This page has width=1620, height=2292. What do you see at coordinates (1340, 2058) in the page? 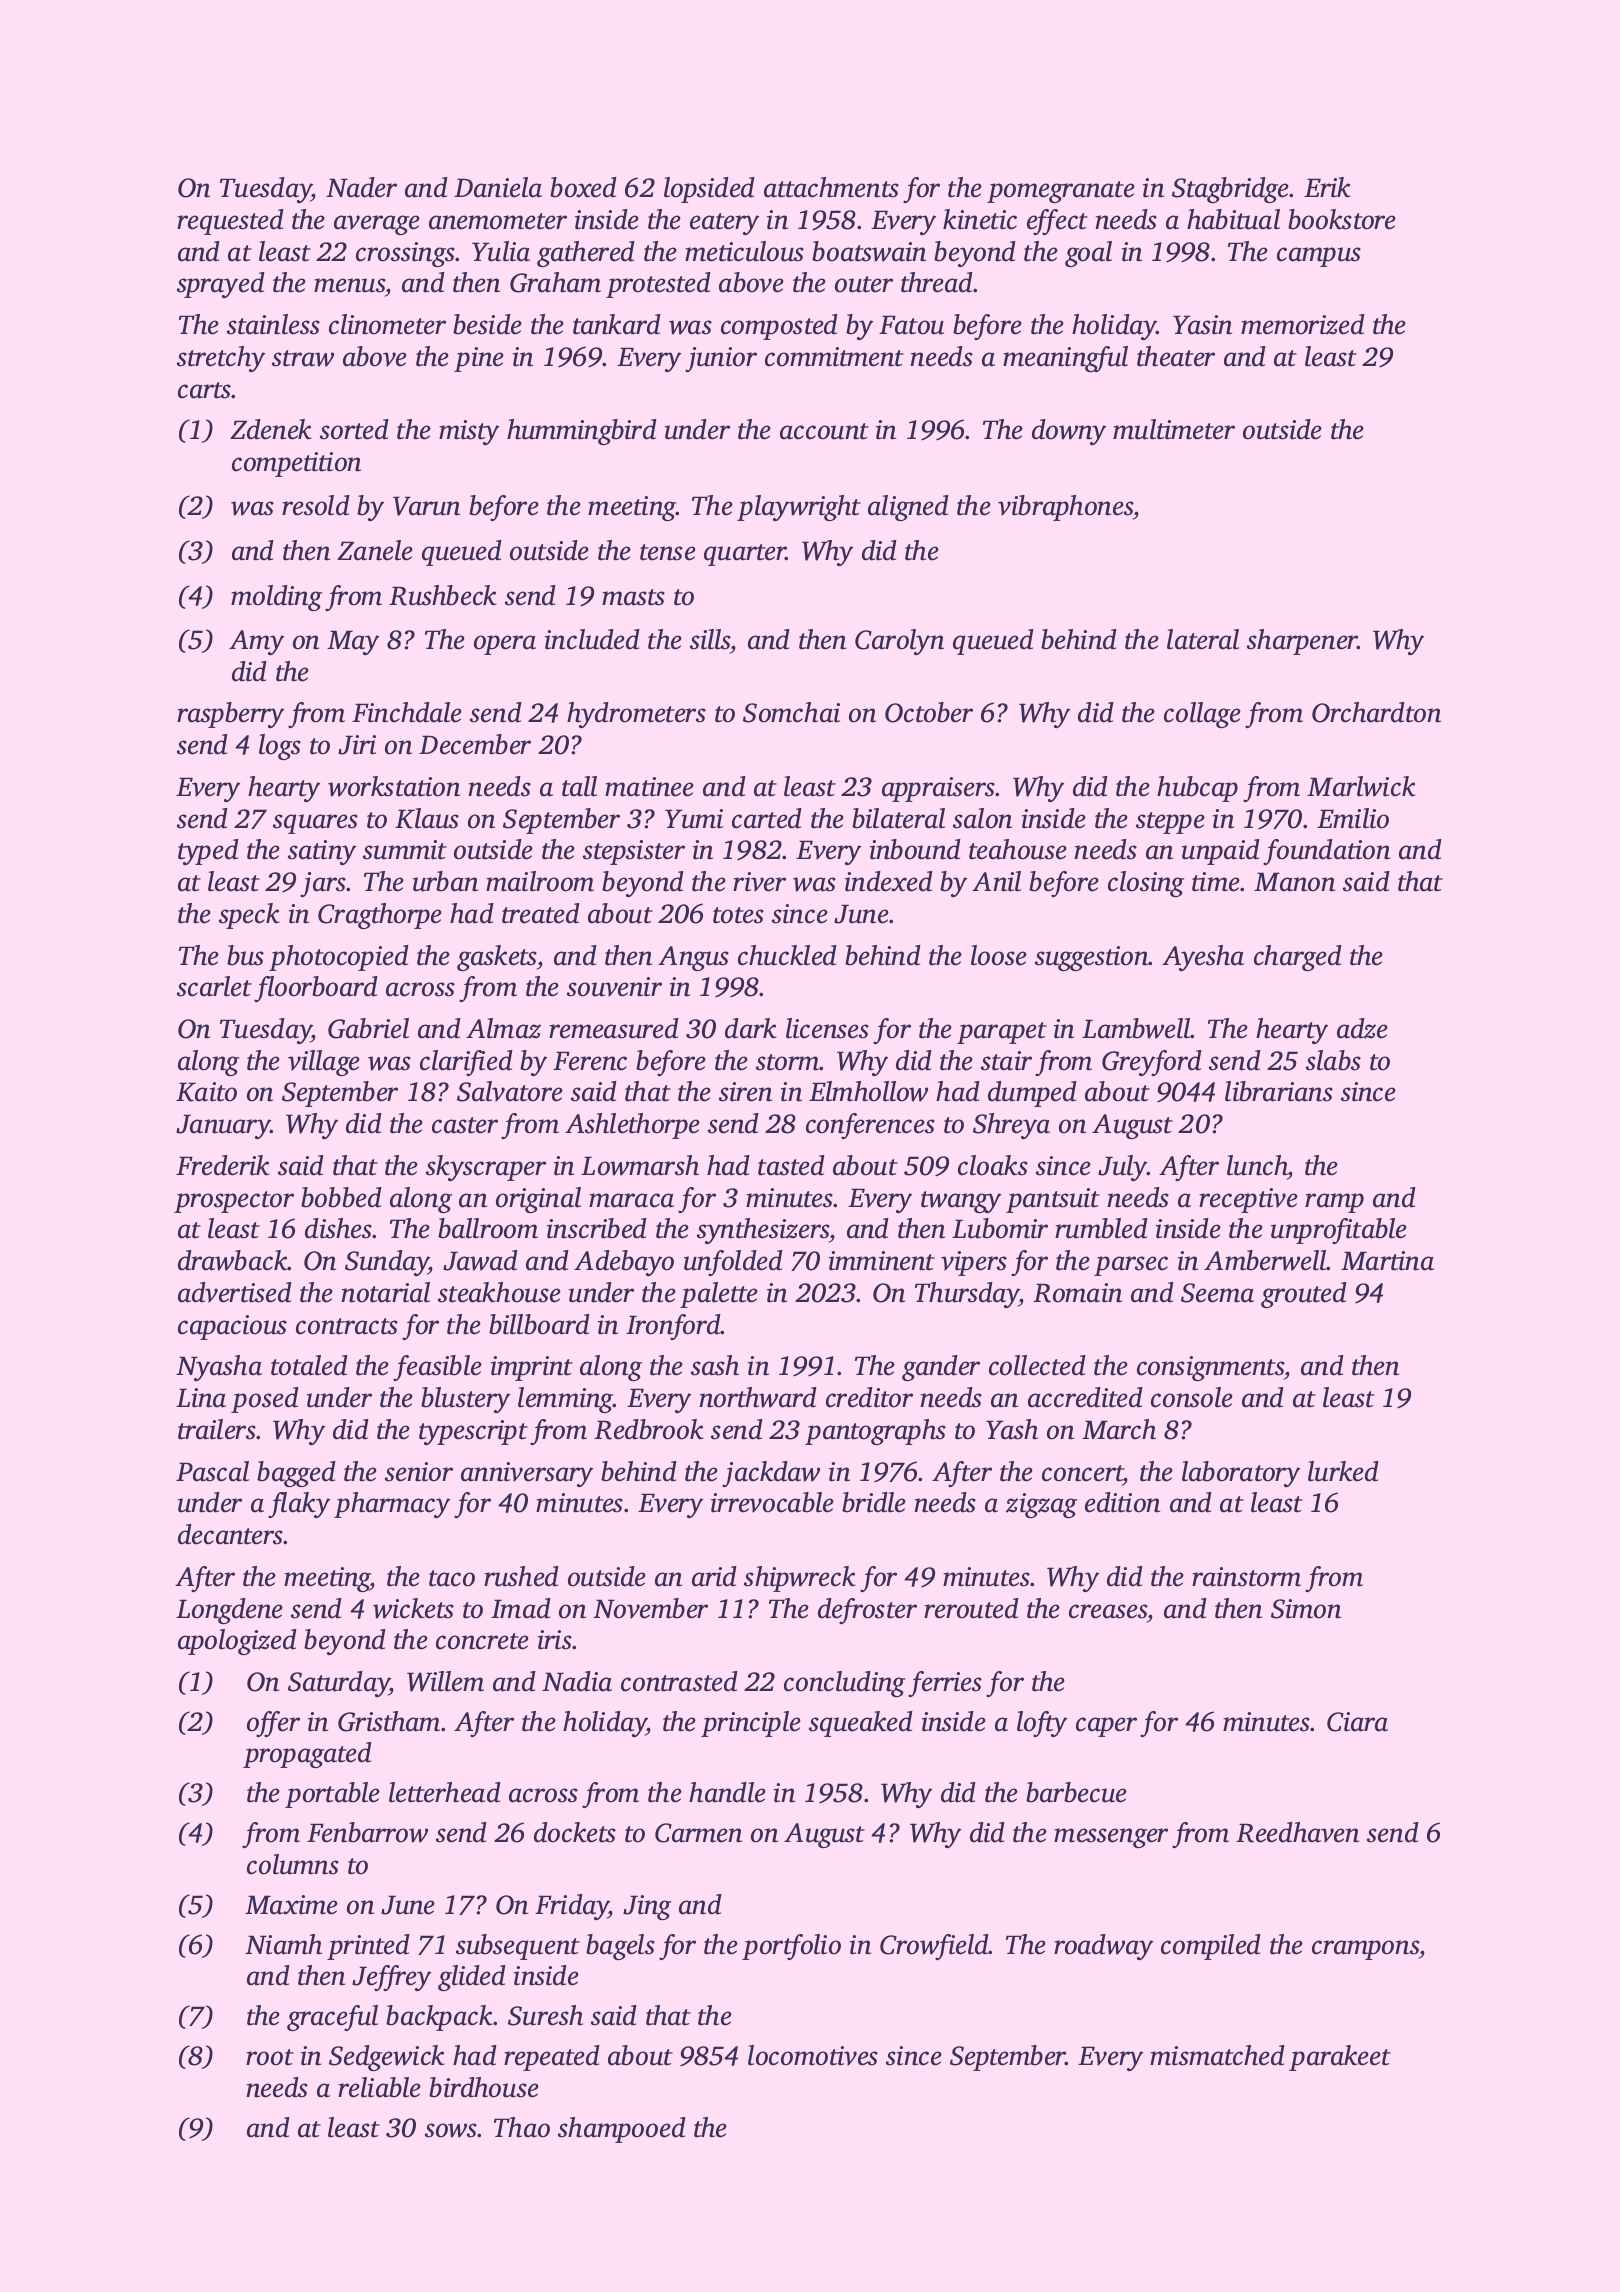
I see `parakeet` at bounding box center [1340, 2058].
